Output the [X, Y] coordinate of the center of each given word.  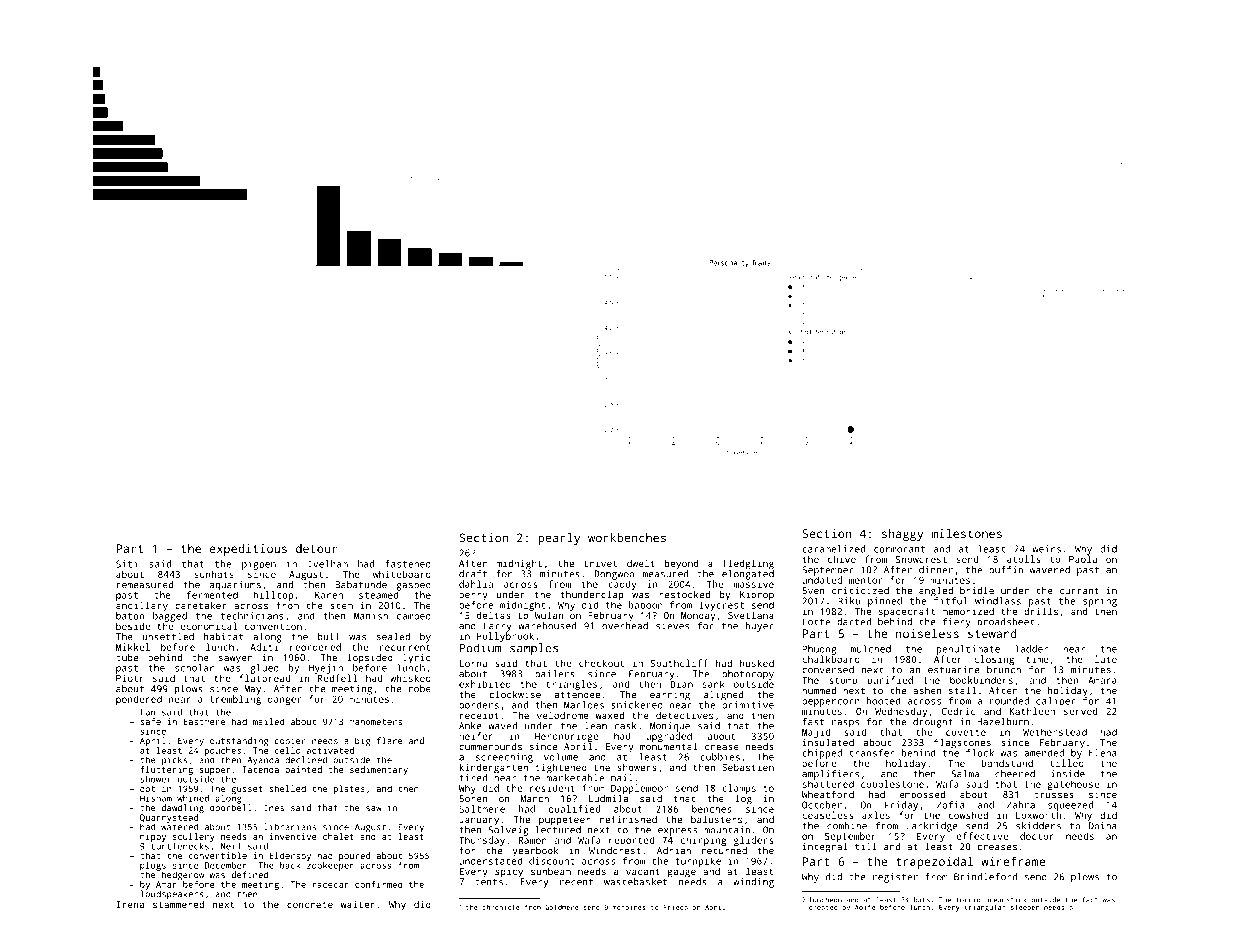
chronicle [501, 907]
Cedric [958, 711]
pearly [559, 539]
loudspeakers [172, 895]
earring [670, 696]
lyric [416, 658]
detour [316, 548]
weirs [1047, 549]
